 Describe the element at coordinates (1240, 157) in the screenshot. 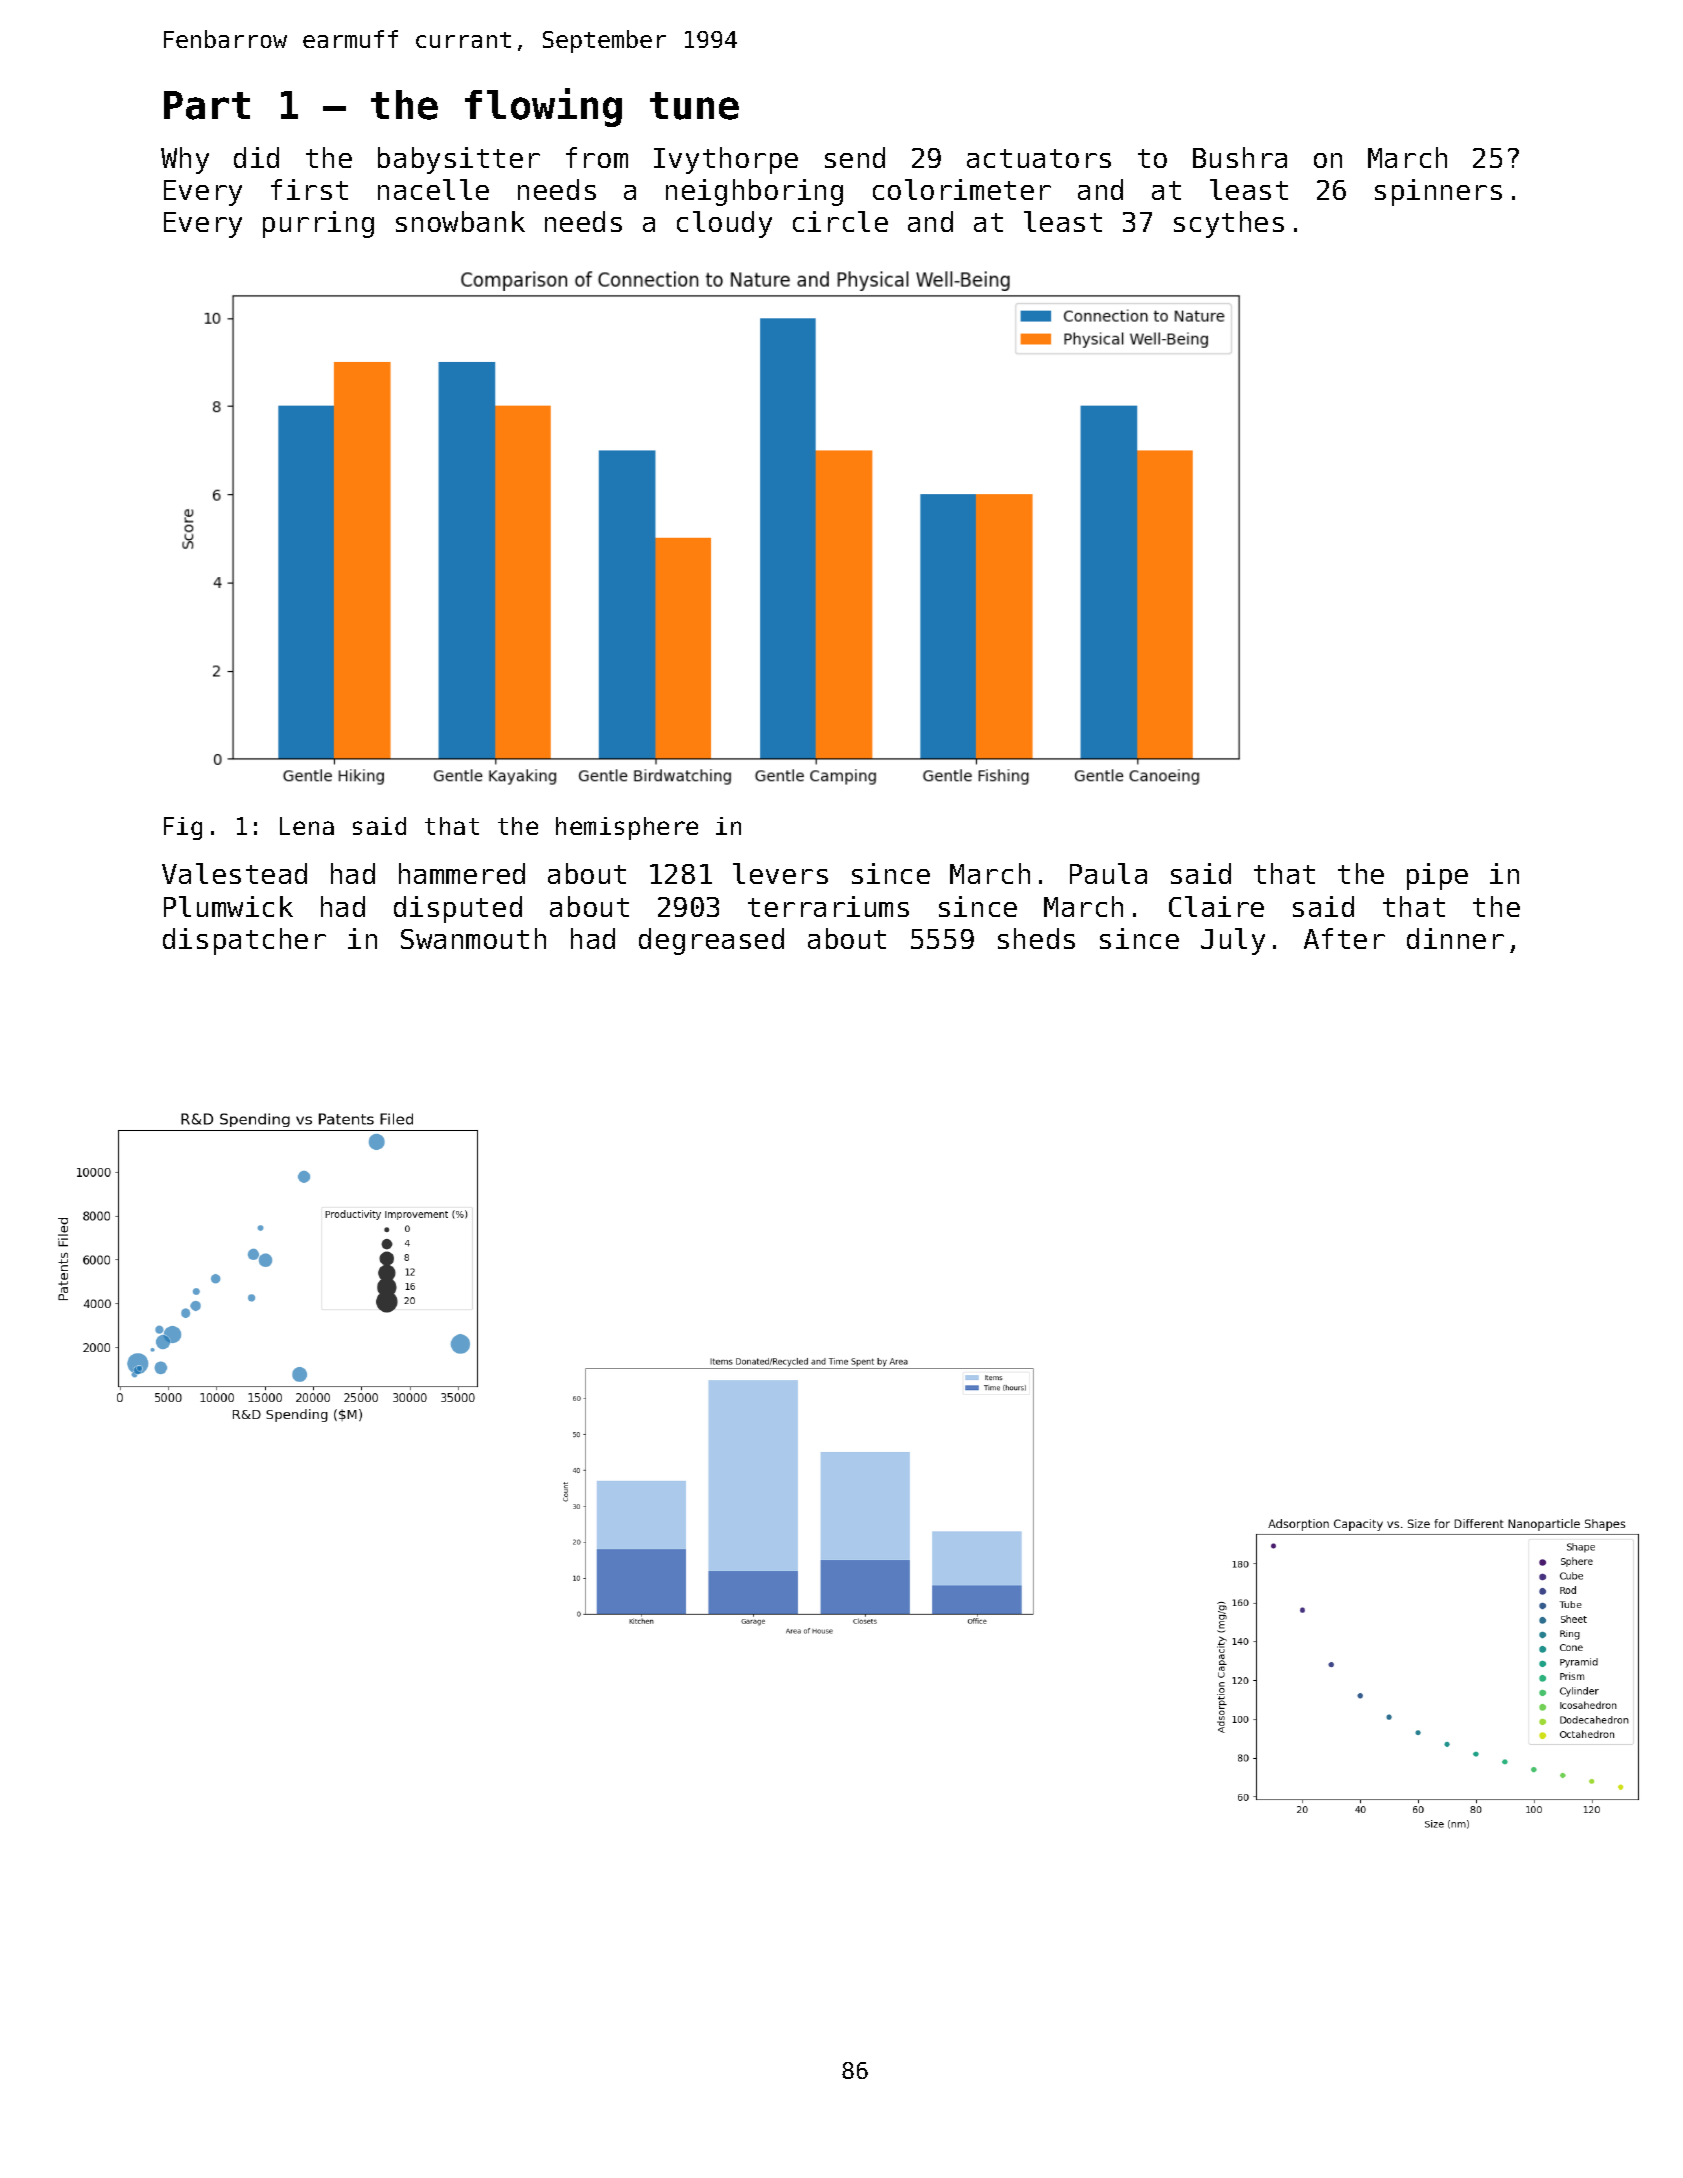

I see `Bushra` at that location.
